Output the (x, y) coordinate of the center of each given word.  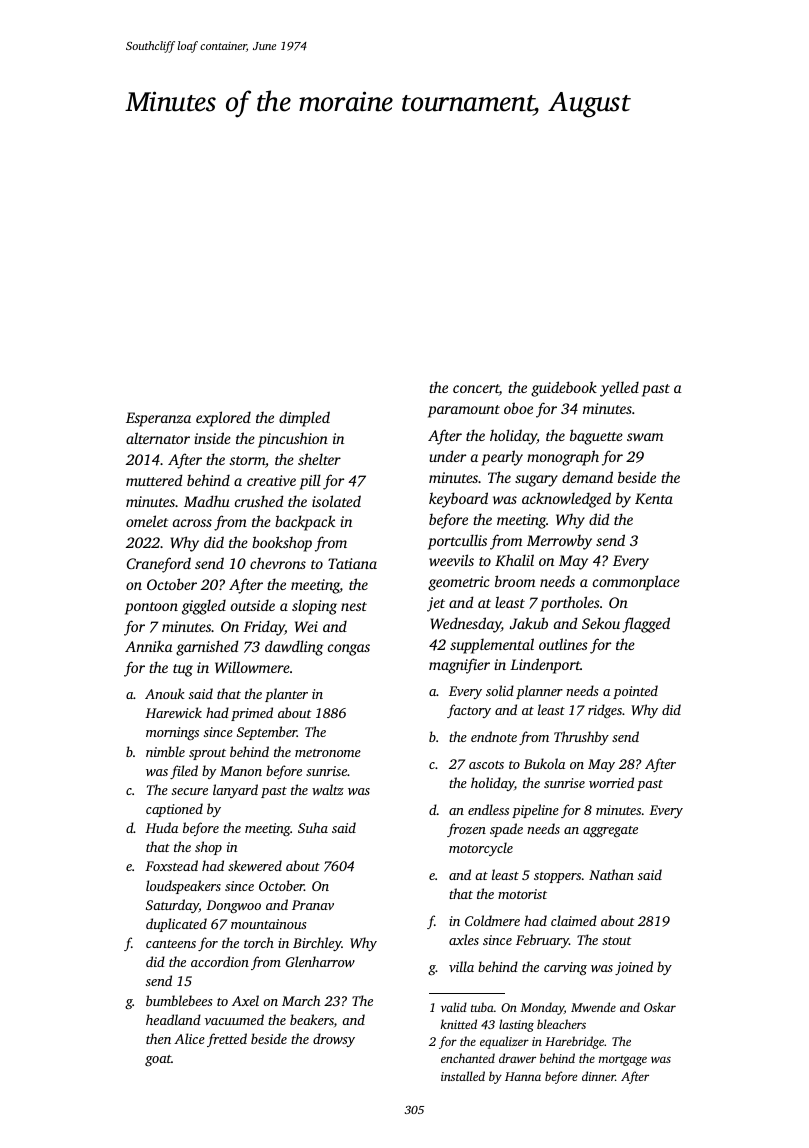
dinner (598, 1076)
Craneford (159, 565)
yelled (619, 389)
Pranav (313, 905)
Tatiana (352, 563)
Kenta (654, 498)
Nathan (611, 874)
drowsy (334, 1040)
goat (158, 1060)
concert (476, 390)
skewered (255, 865)
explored (223, 419)
